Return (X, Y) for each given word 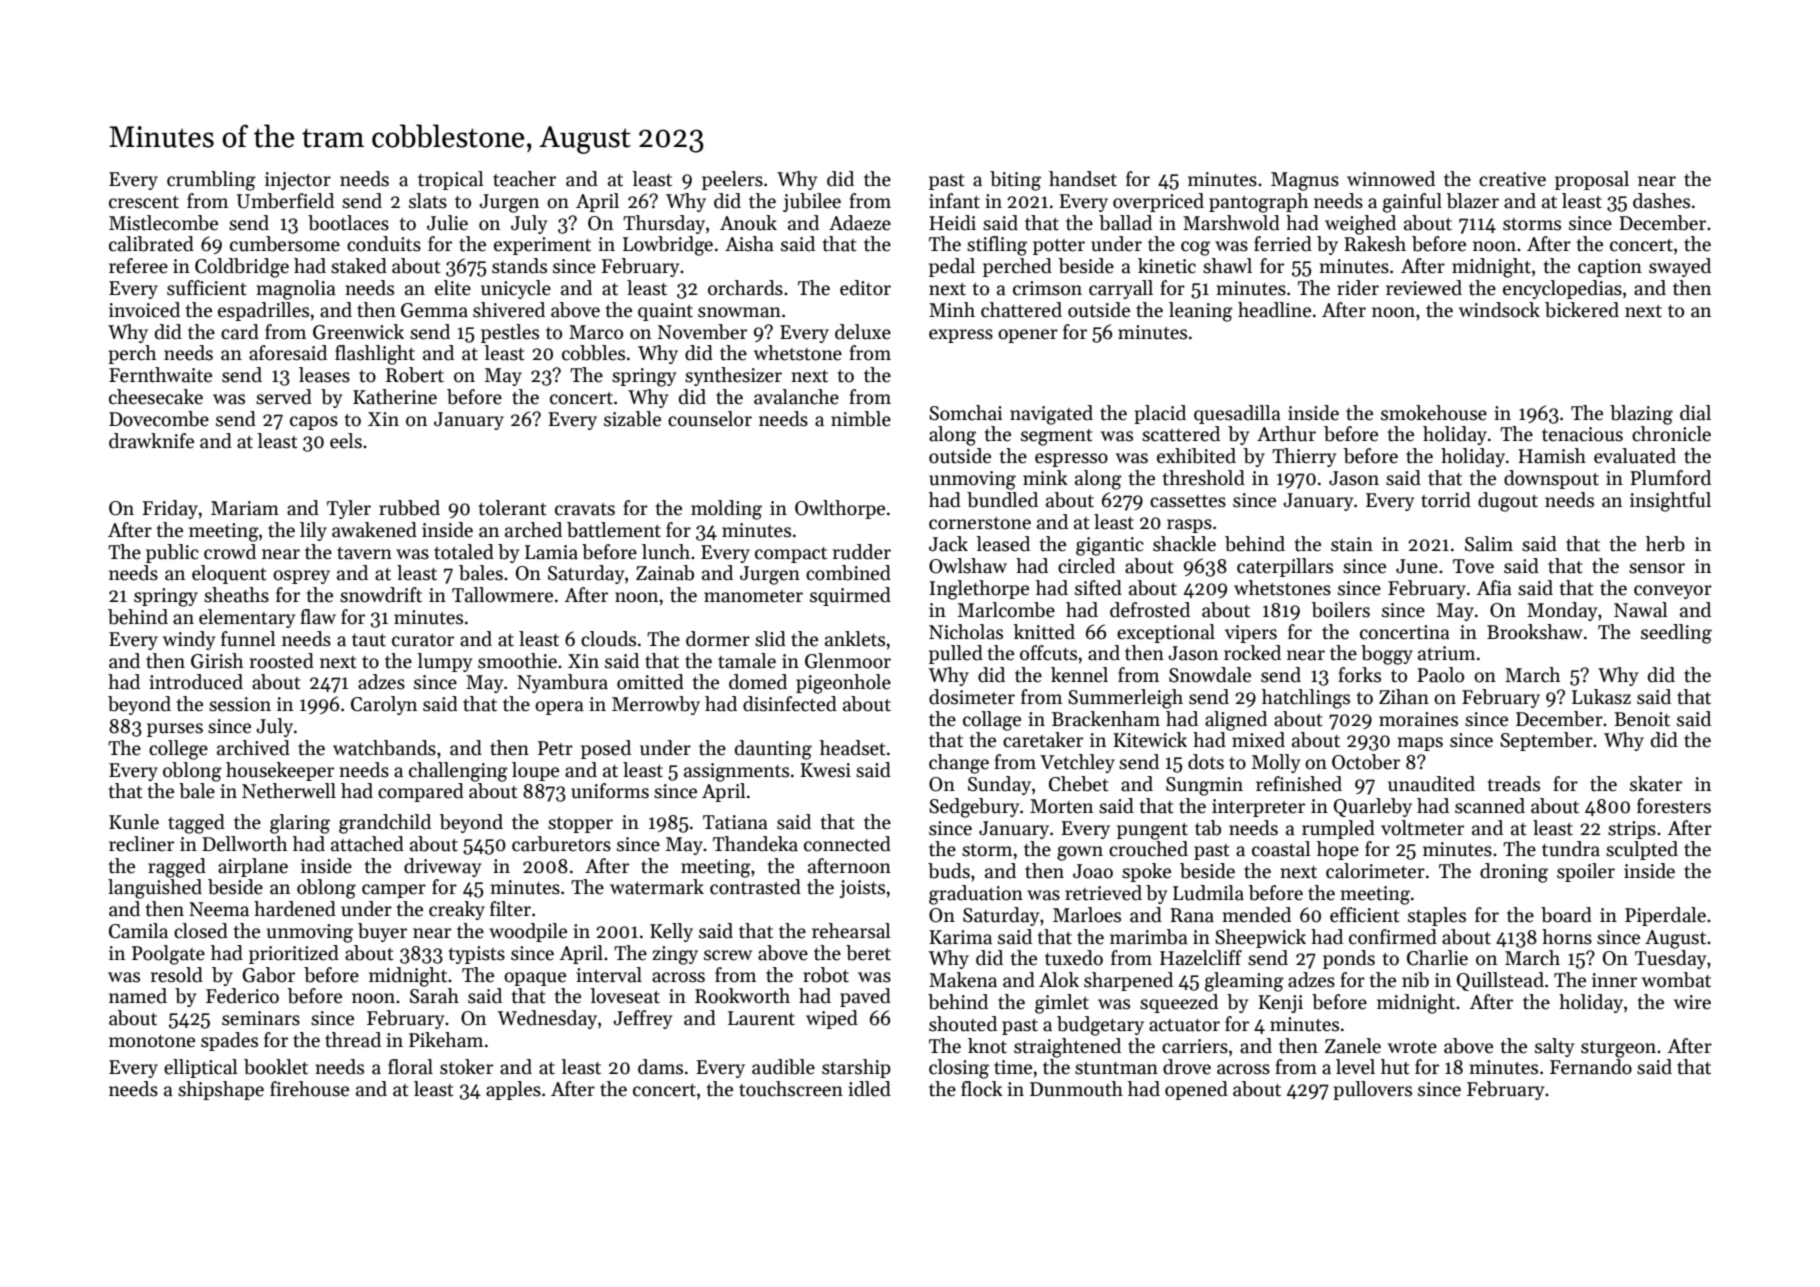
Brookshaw (1535, 632)
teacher (524, 179)
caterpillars (1285, 567)
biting (1015, 181)
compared (421, 792)
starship (856, 1068)
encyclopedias (1562, 289)
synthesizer (733, 376)
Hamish (1552, 456)
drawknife (151, 441)
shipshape (221, 1090)
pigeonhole (843, 684)
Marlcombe (1006, 610)
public (172, 553)
